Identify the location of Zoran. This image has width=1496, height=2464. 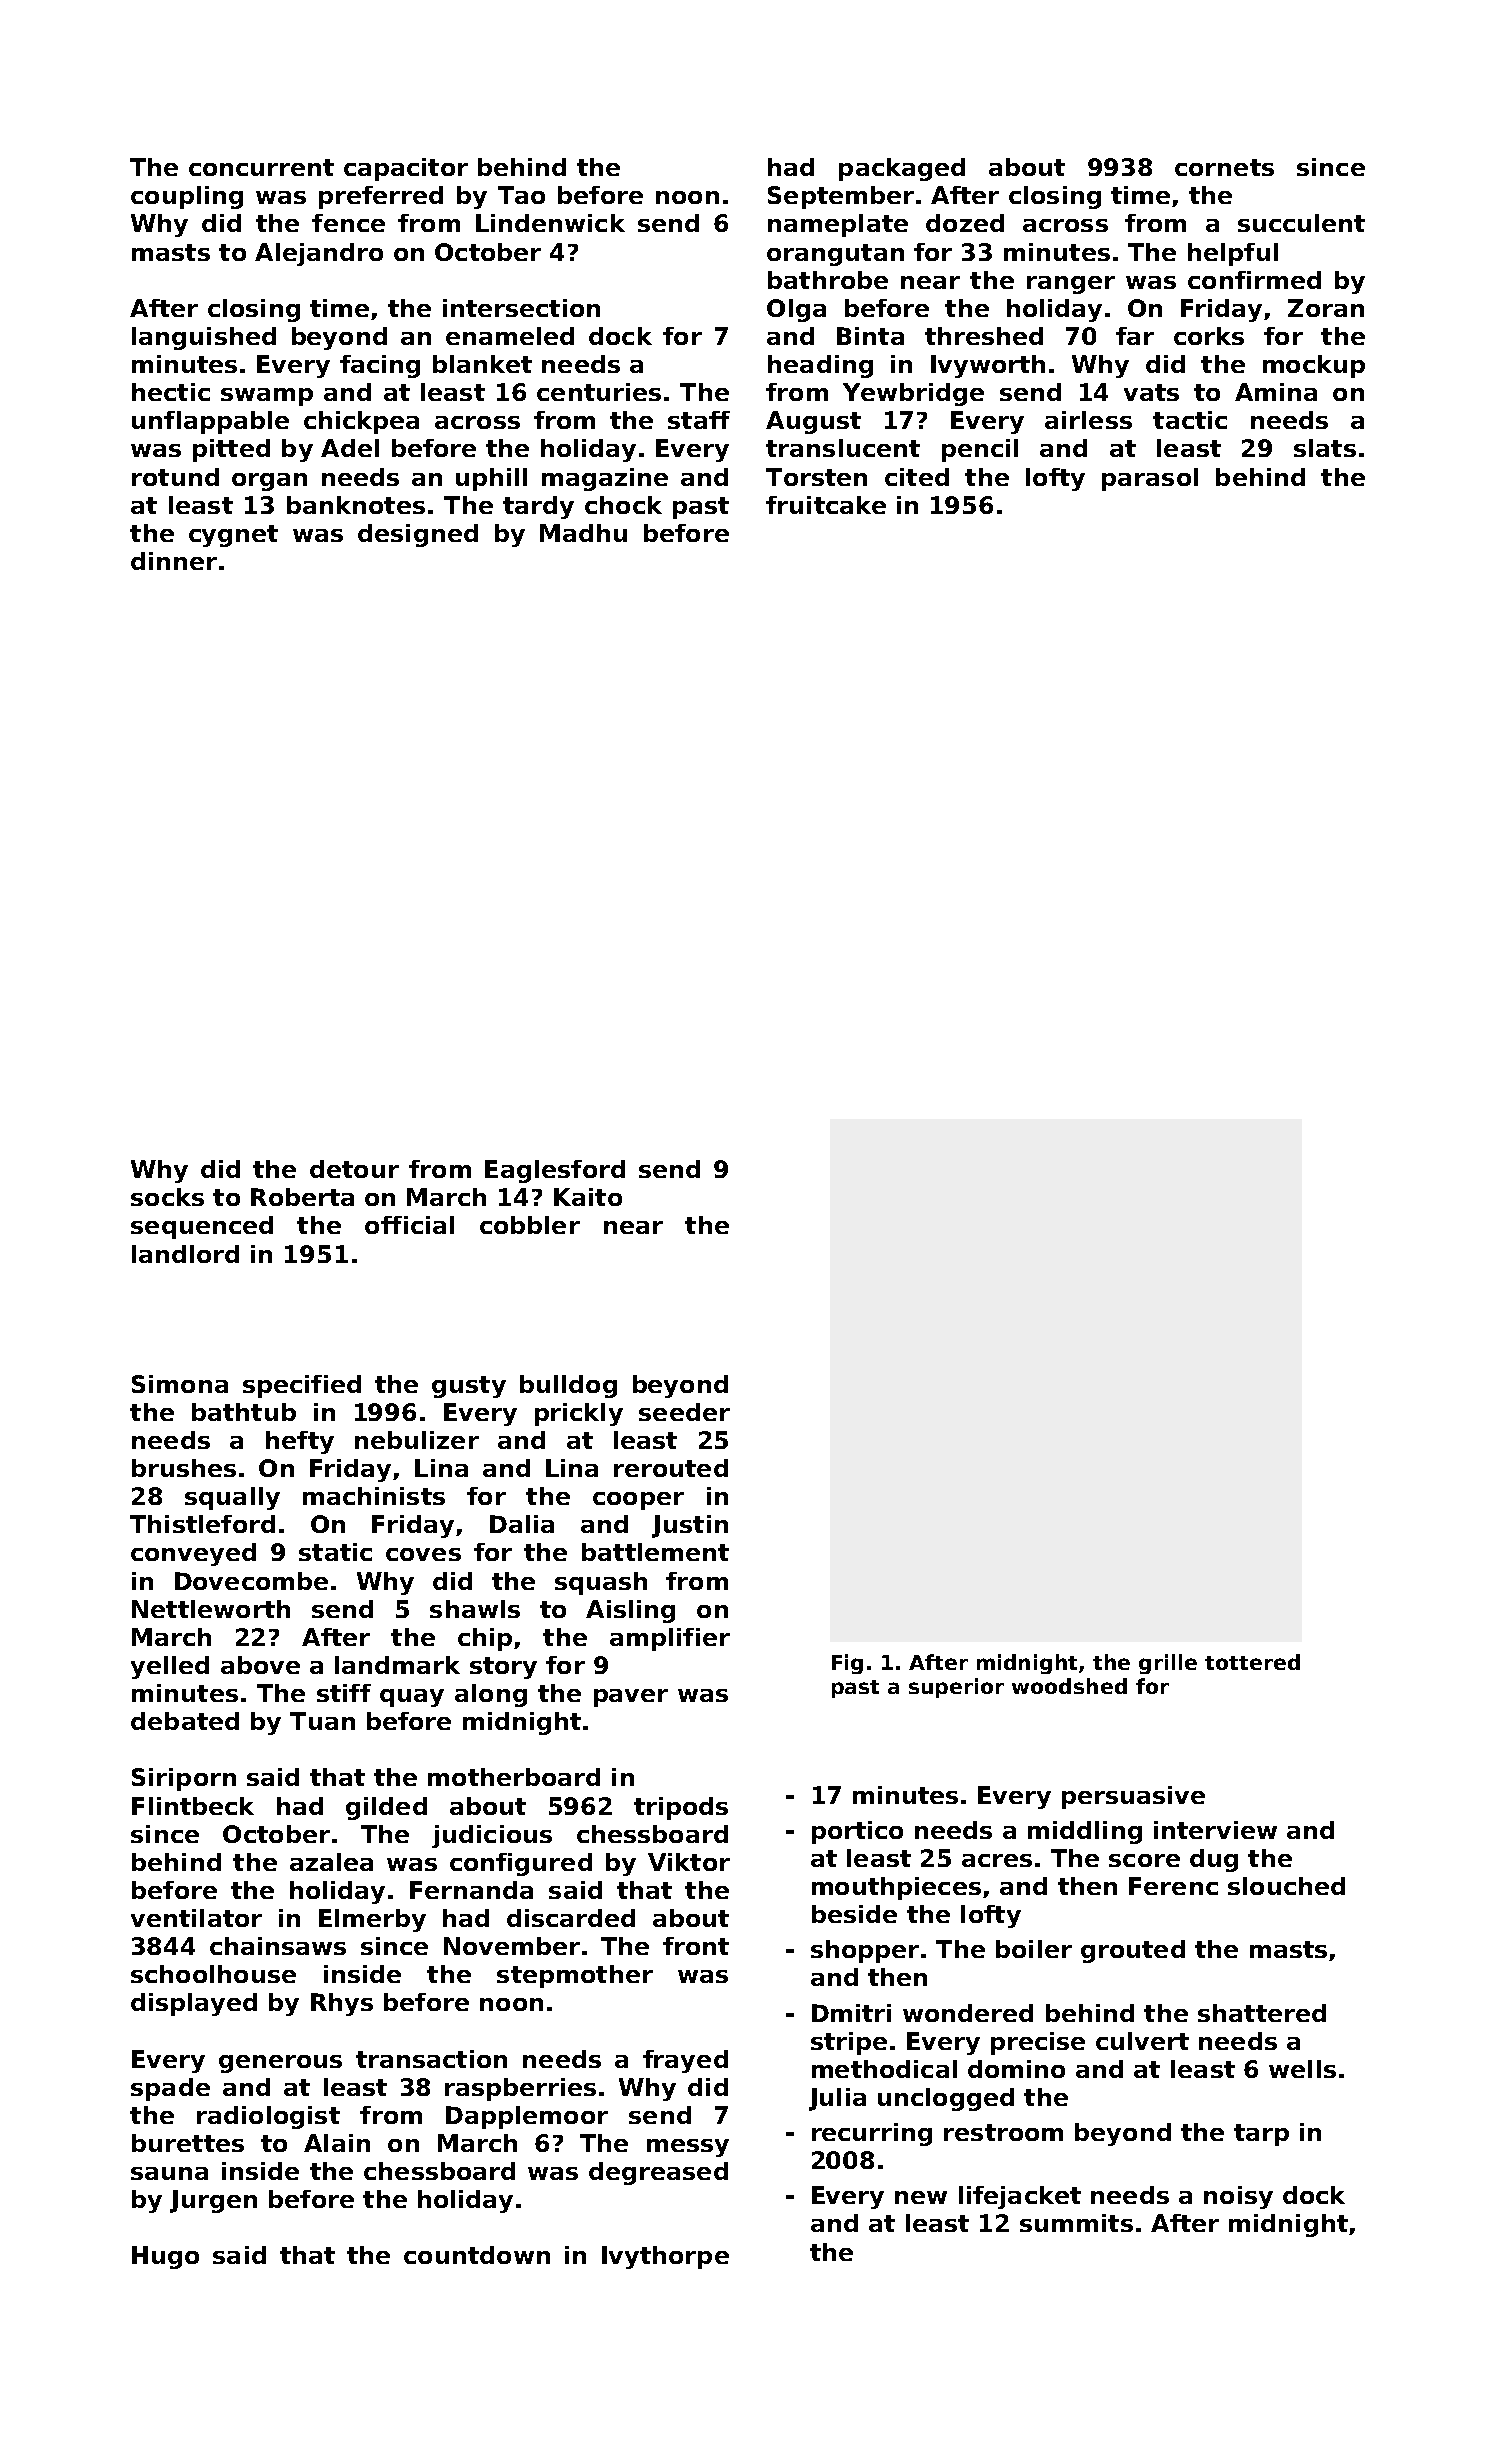
(1326, 308).
